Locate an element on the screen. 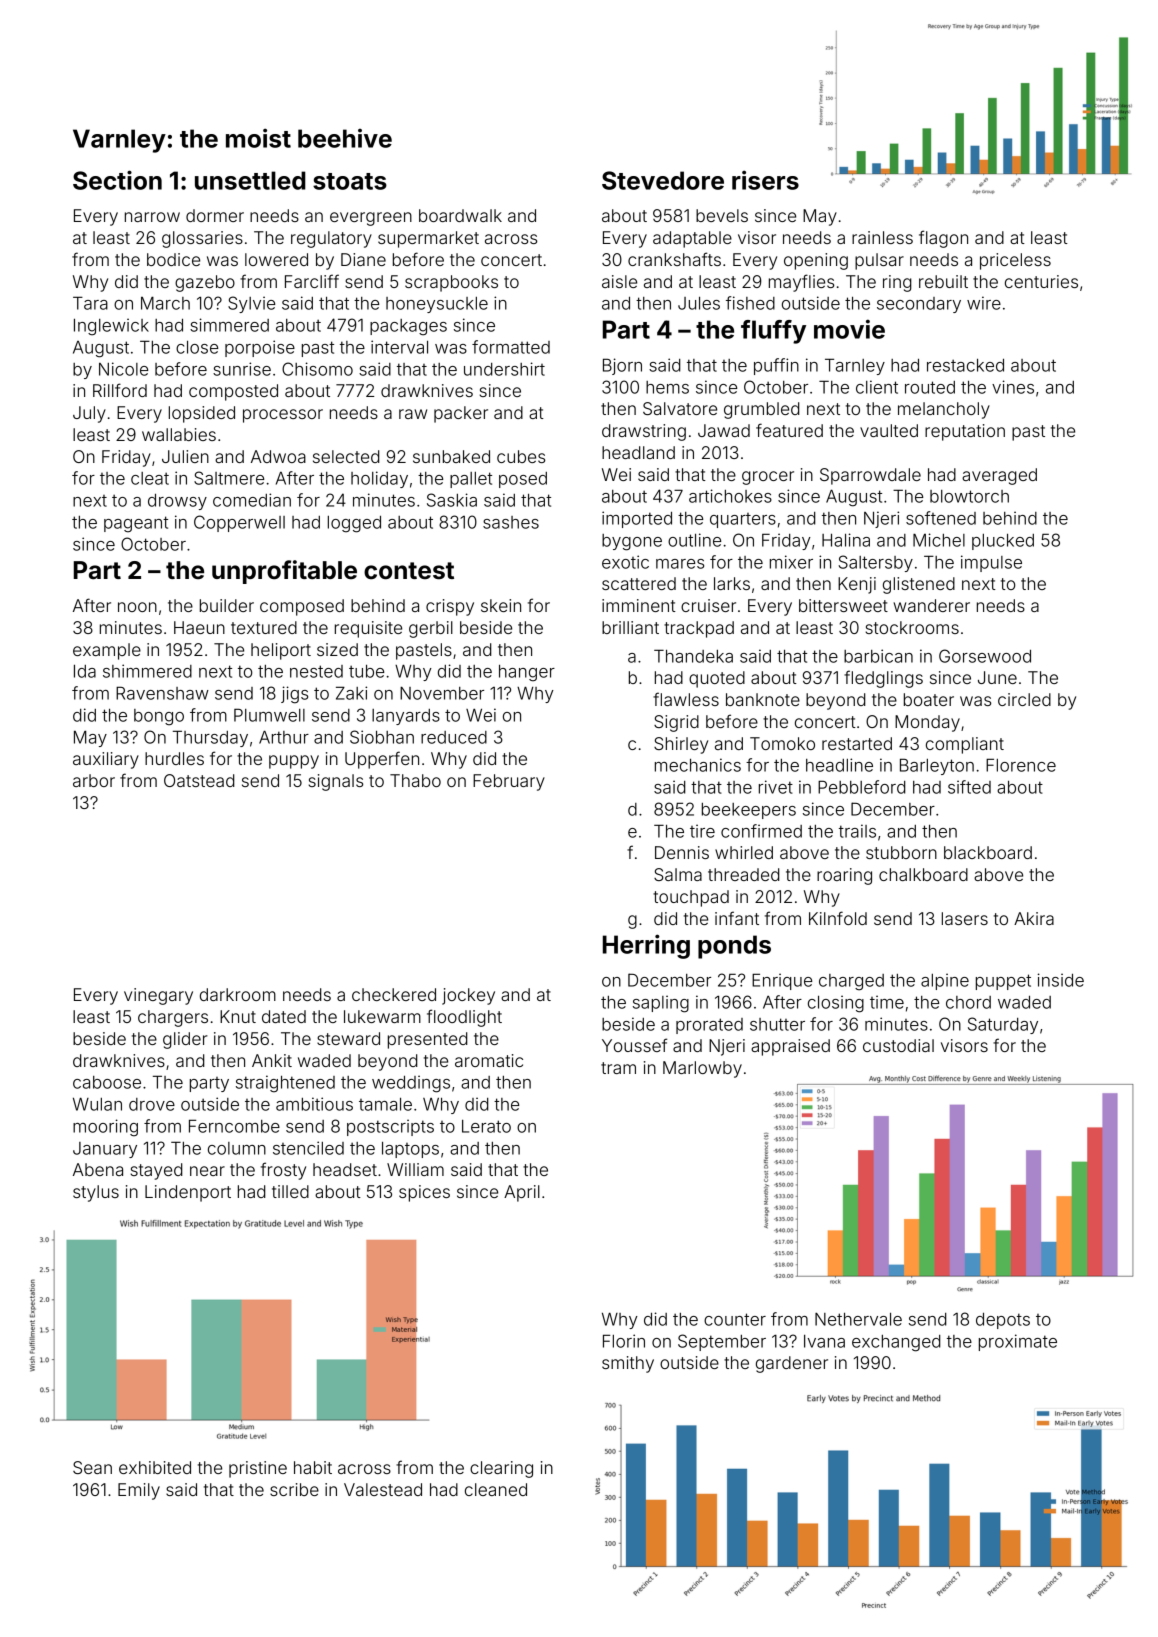 The width and height of the screenshot is (1158, 1637). risers is located at coordinates (765, 180).
